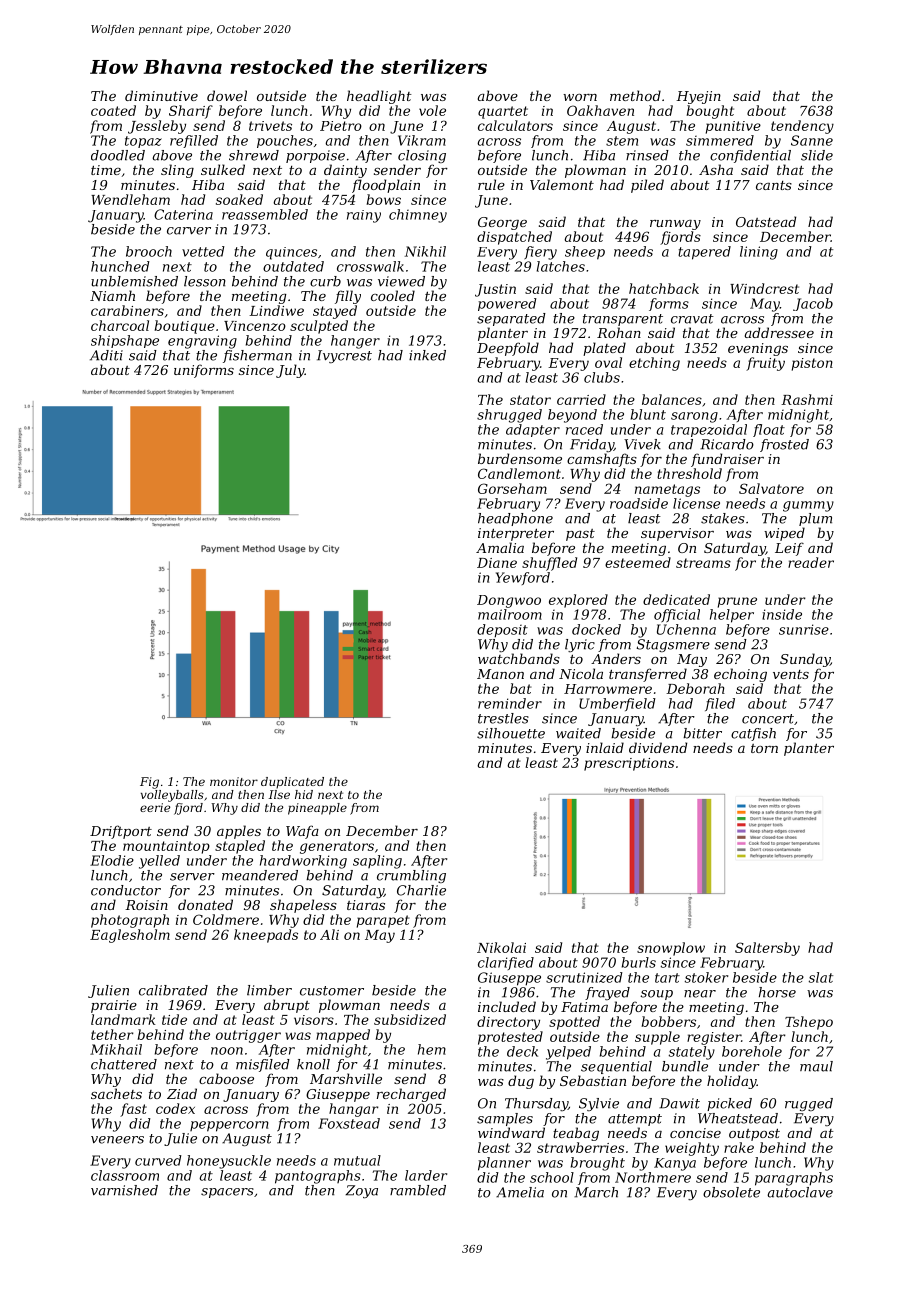  What do you see at coordinates (121, 832) in the image?
I see `Driftport` at bounding box center [121, 832].
